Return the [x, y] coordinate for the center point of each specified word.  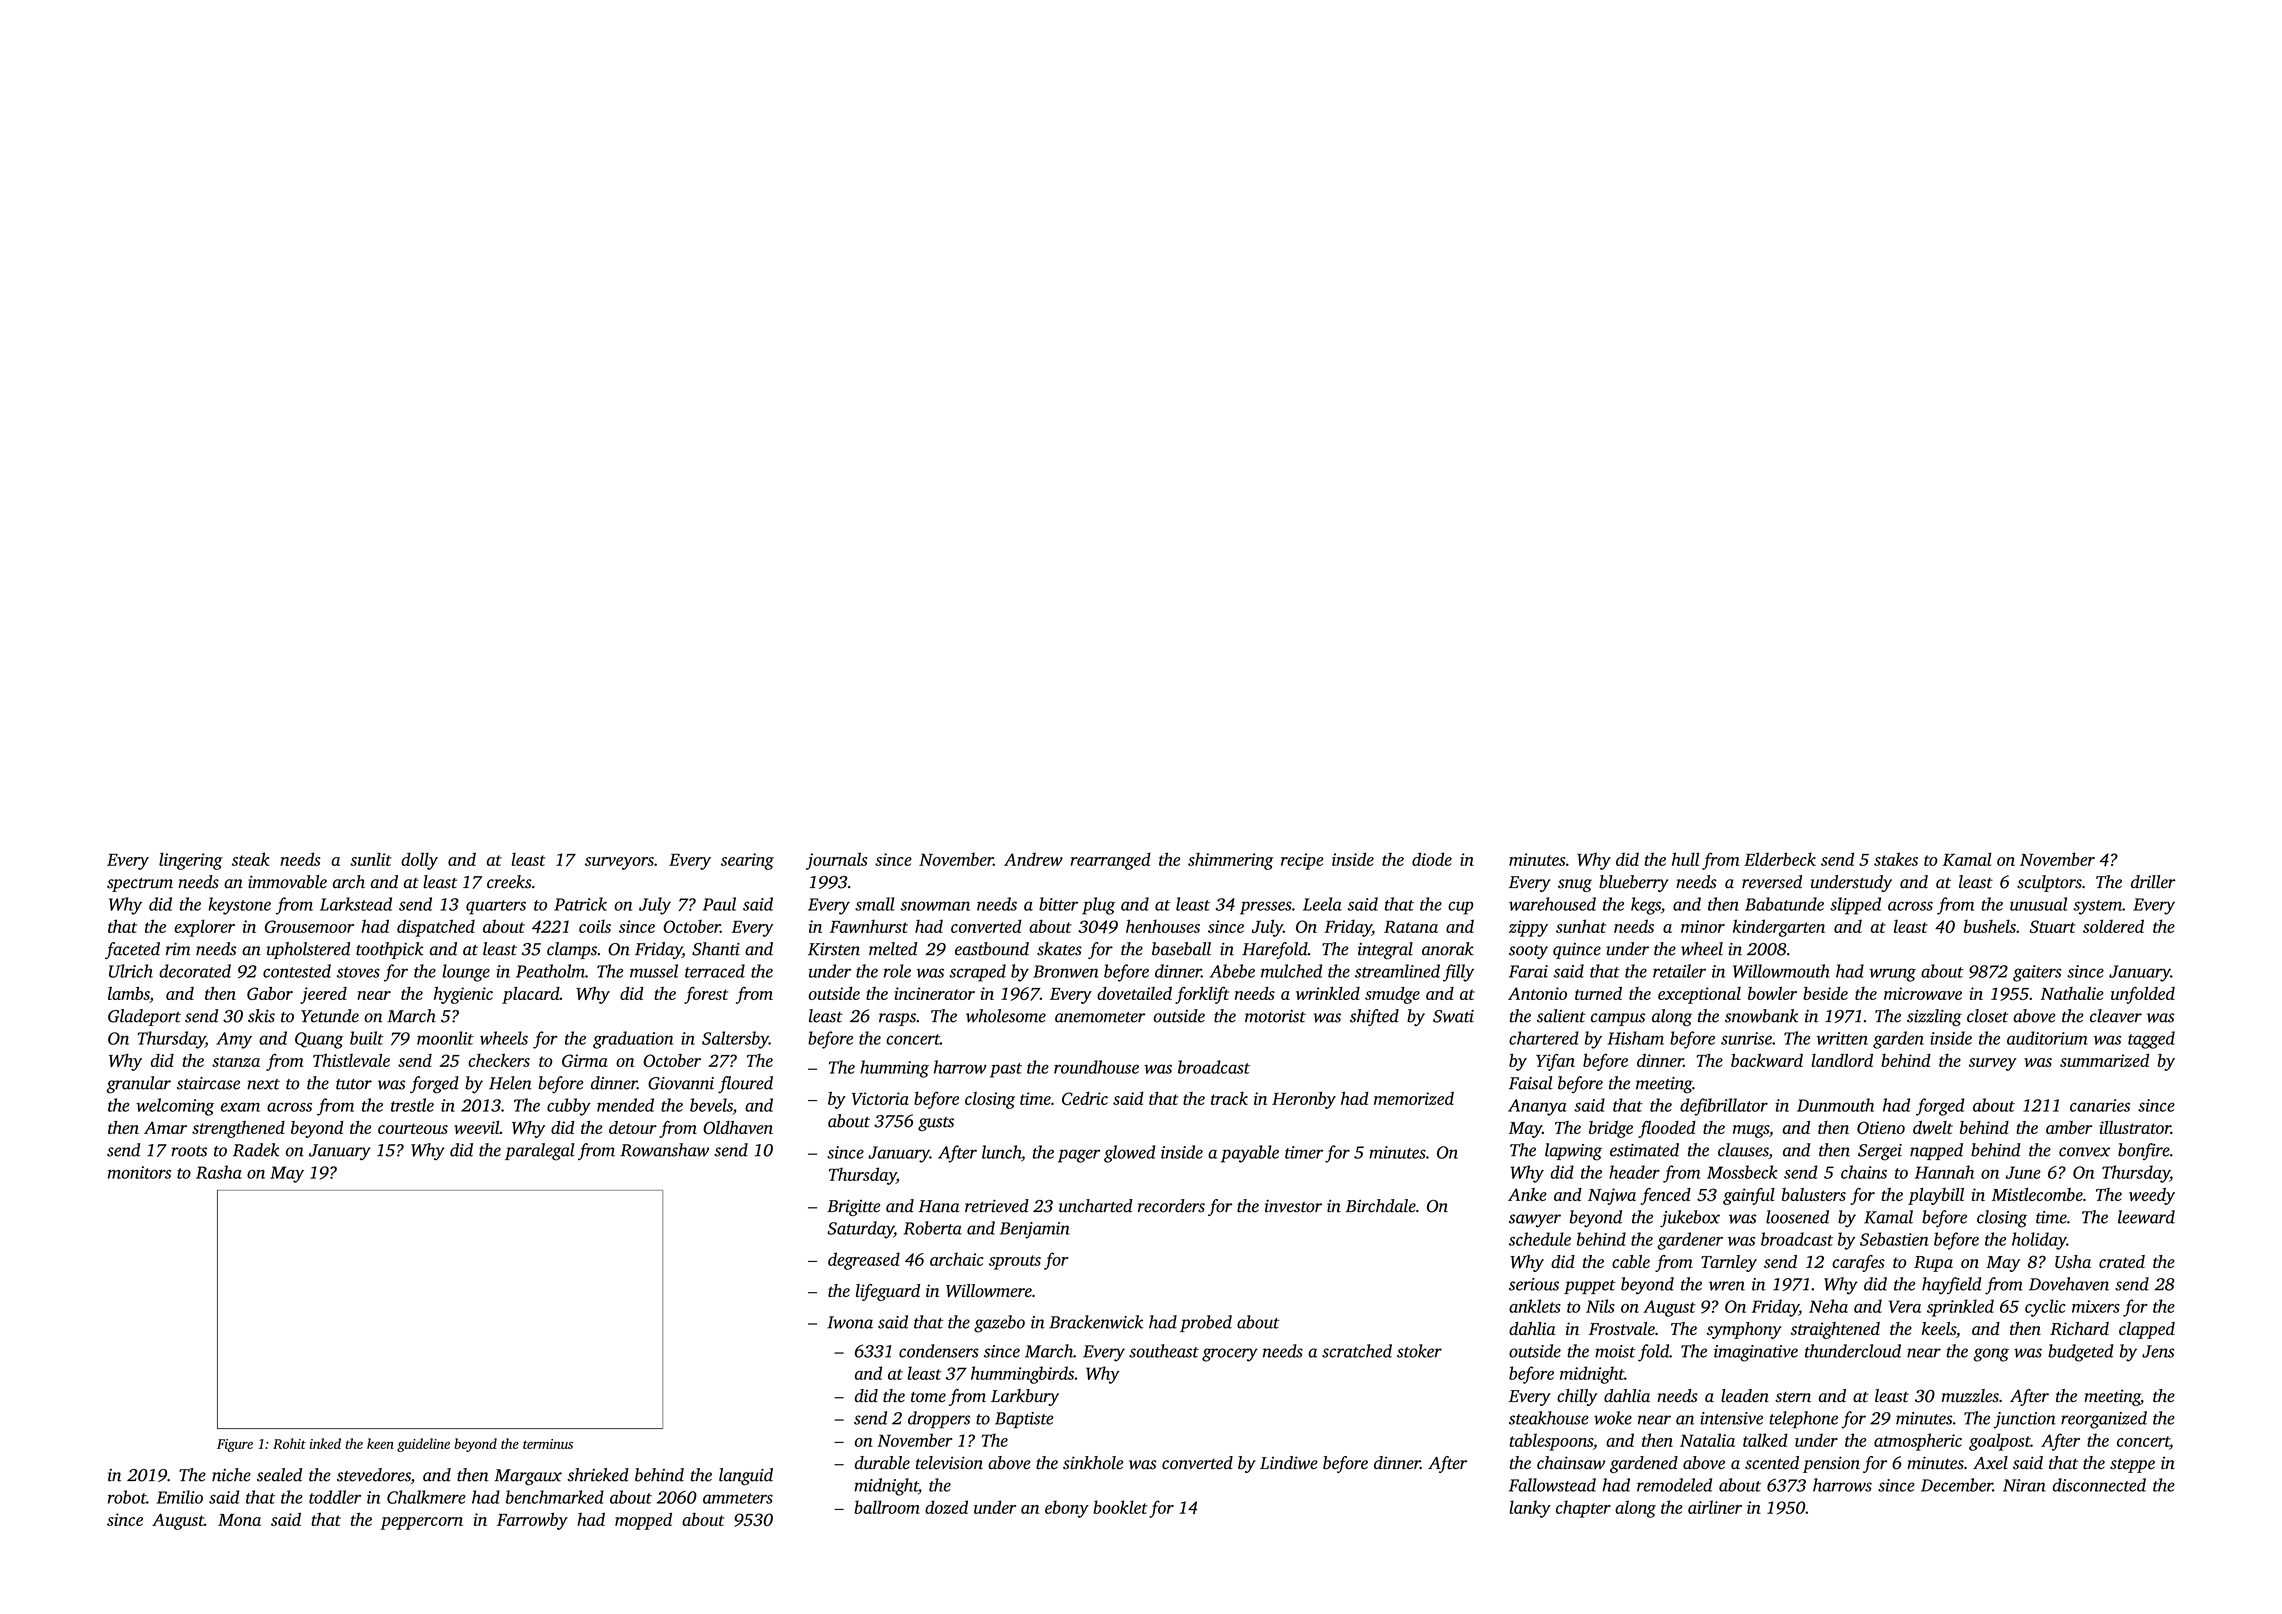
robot [127, 1497]
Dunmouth [1835, 1105]
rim [178, 949]
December [1957, 1485]
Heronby [1304, 1100]
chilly [1577, 1397]
